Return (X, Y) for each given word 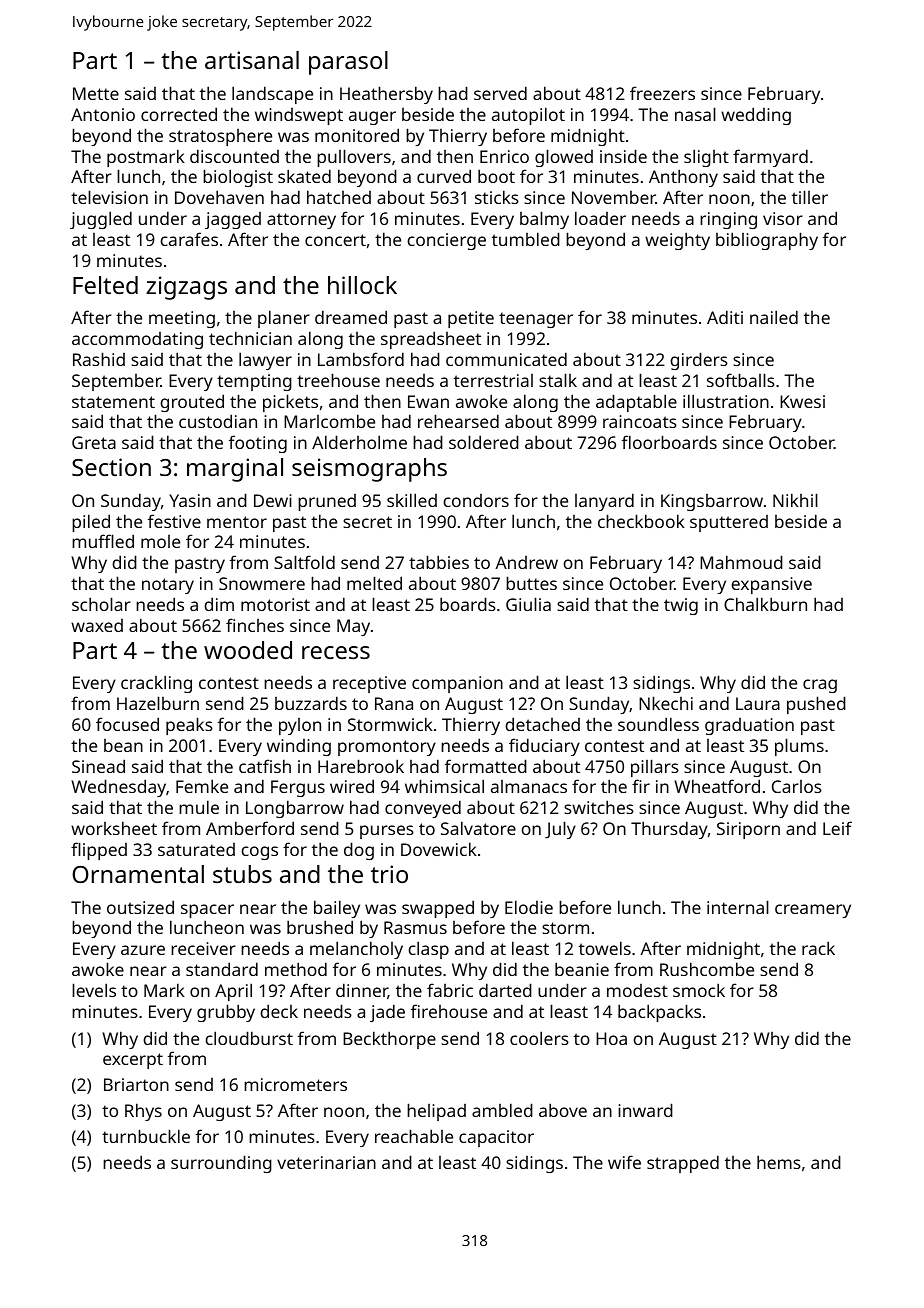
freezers (662, 93)
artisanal (252, 60)
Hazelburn (158, 703)
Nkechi (666, 703)
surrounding (221, 1164)
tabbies (439, 562)
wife (624, 1162)
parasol (348, 63)
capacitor (496, 1138)
